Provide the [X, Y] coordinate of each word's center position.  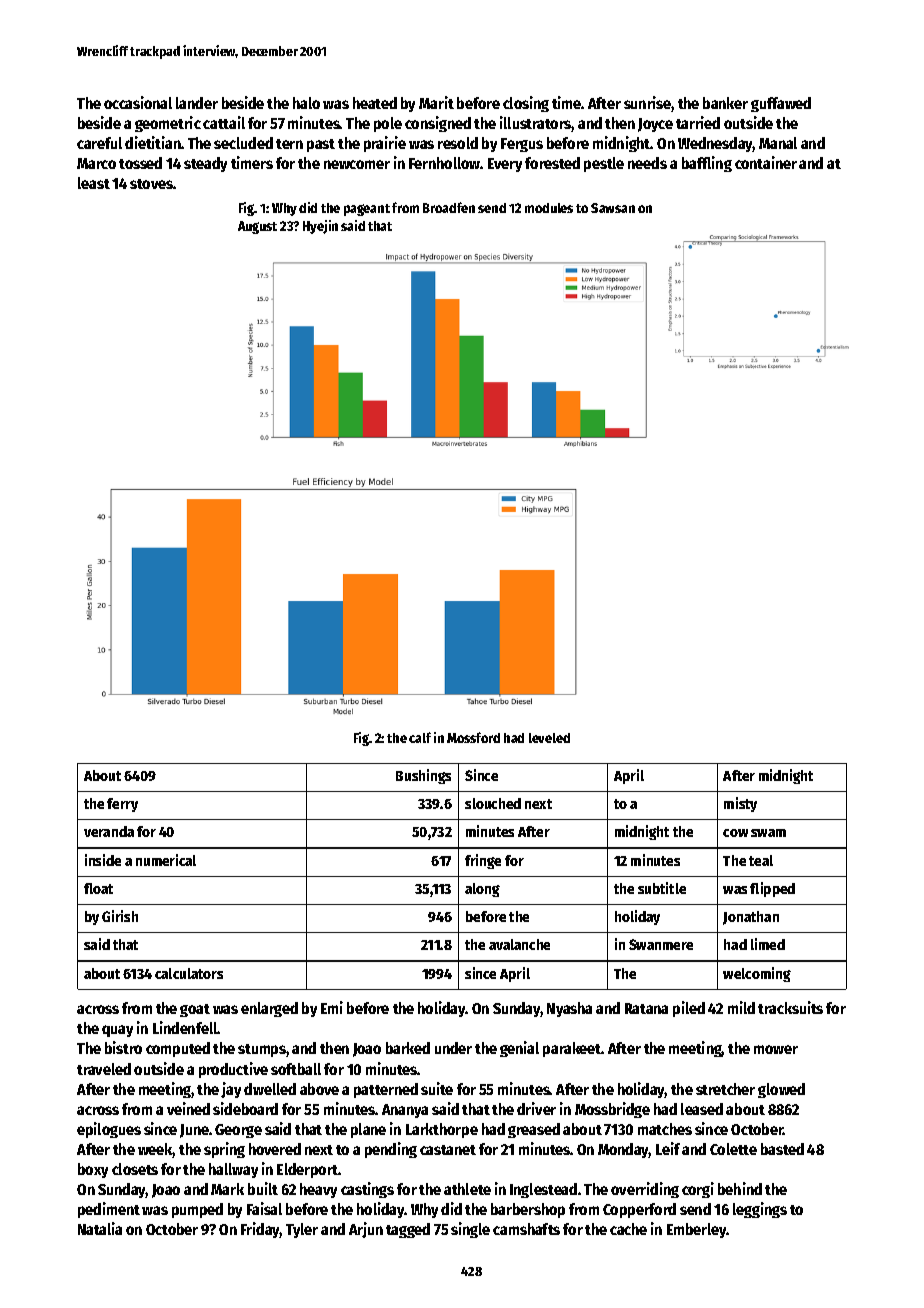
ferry [122, 805]
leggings [760, 1210]
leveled [549, 738]
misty [740, 804]
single [470, 1230]
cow [735, 833]
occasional [138, 102]
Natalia [100, 1228]
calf [420, 737]
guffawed [781, 104]
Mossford [473, 737]
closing [526, 104]
